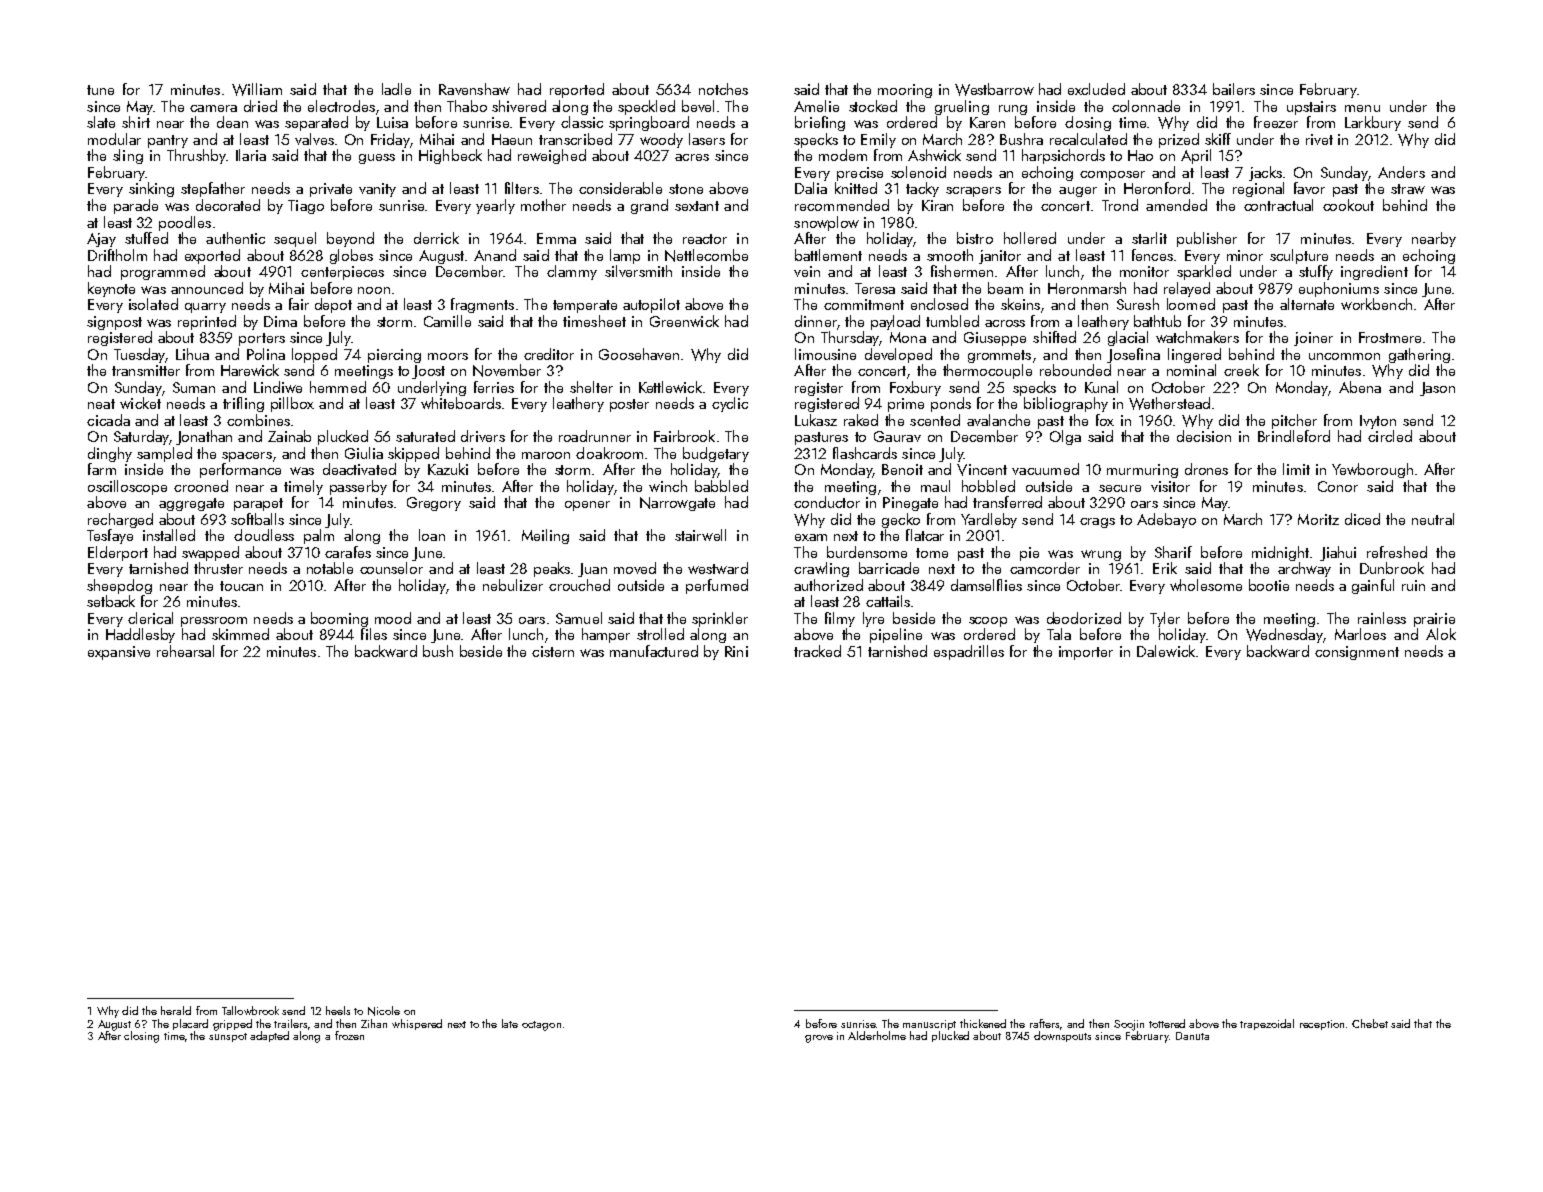 The width and height of the screenshot is (1543, 1192). I want to click on cattails, so click(888, 601).
